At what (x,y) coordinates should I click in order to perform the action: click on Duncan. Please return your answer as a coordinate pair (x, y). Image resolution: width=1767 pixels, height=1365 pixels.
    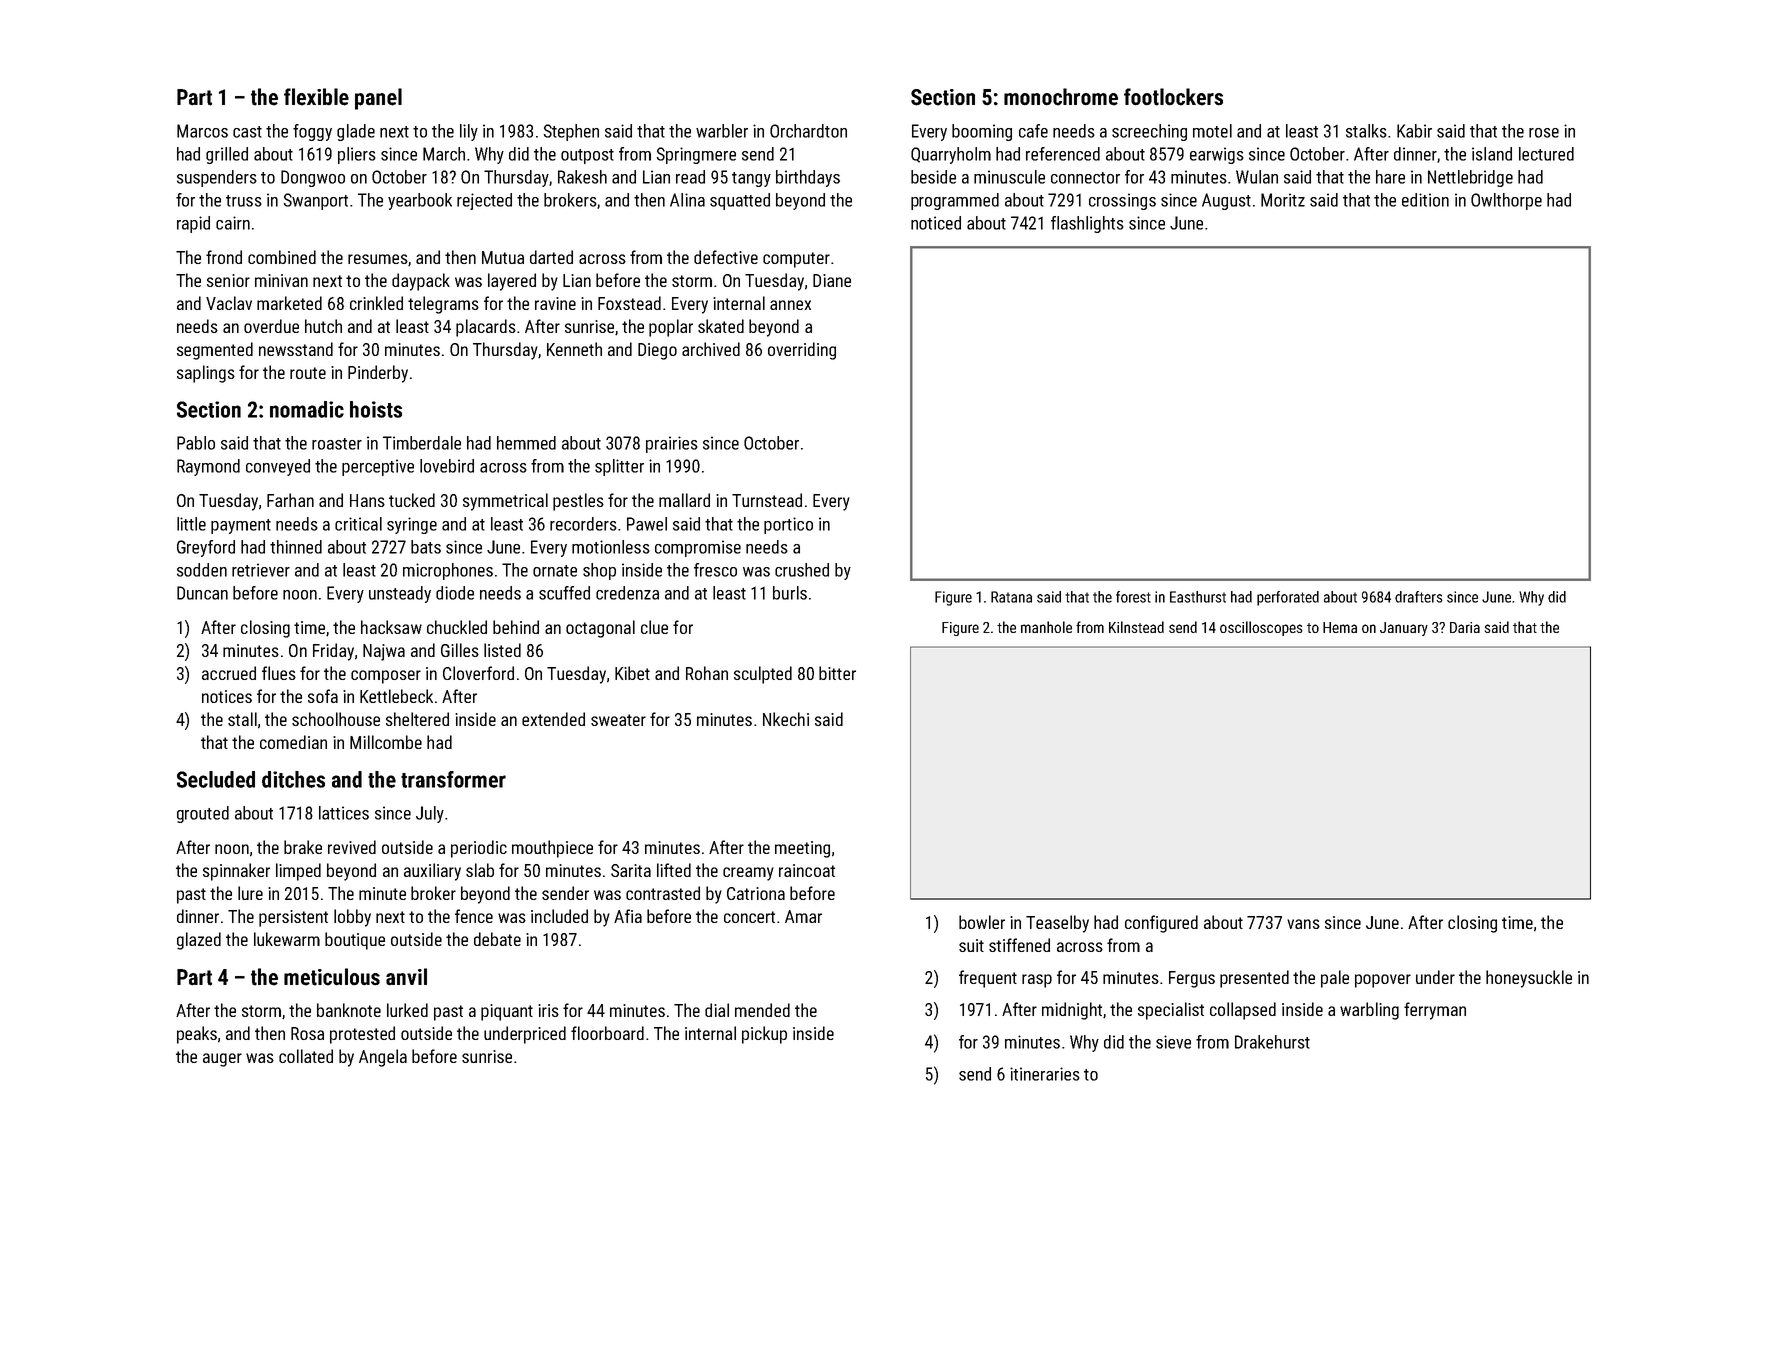
    Looking at the image, I should click on (202, 593).
